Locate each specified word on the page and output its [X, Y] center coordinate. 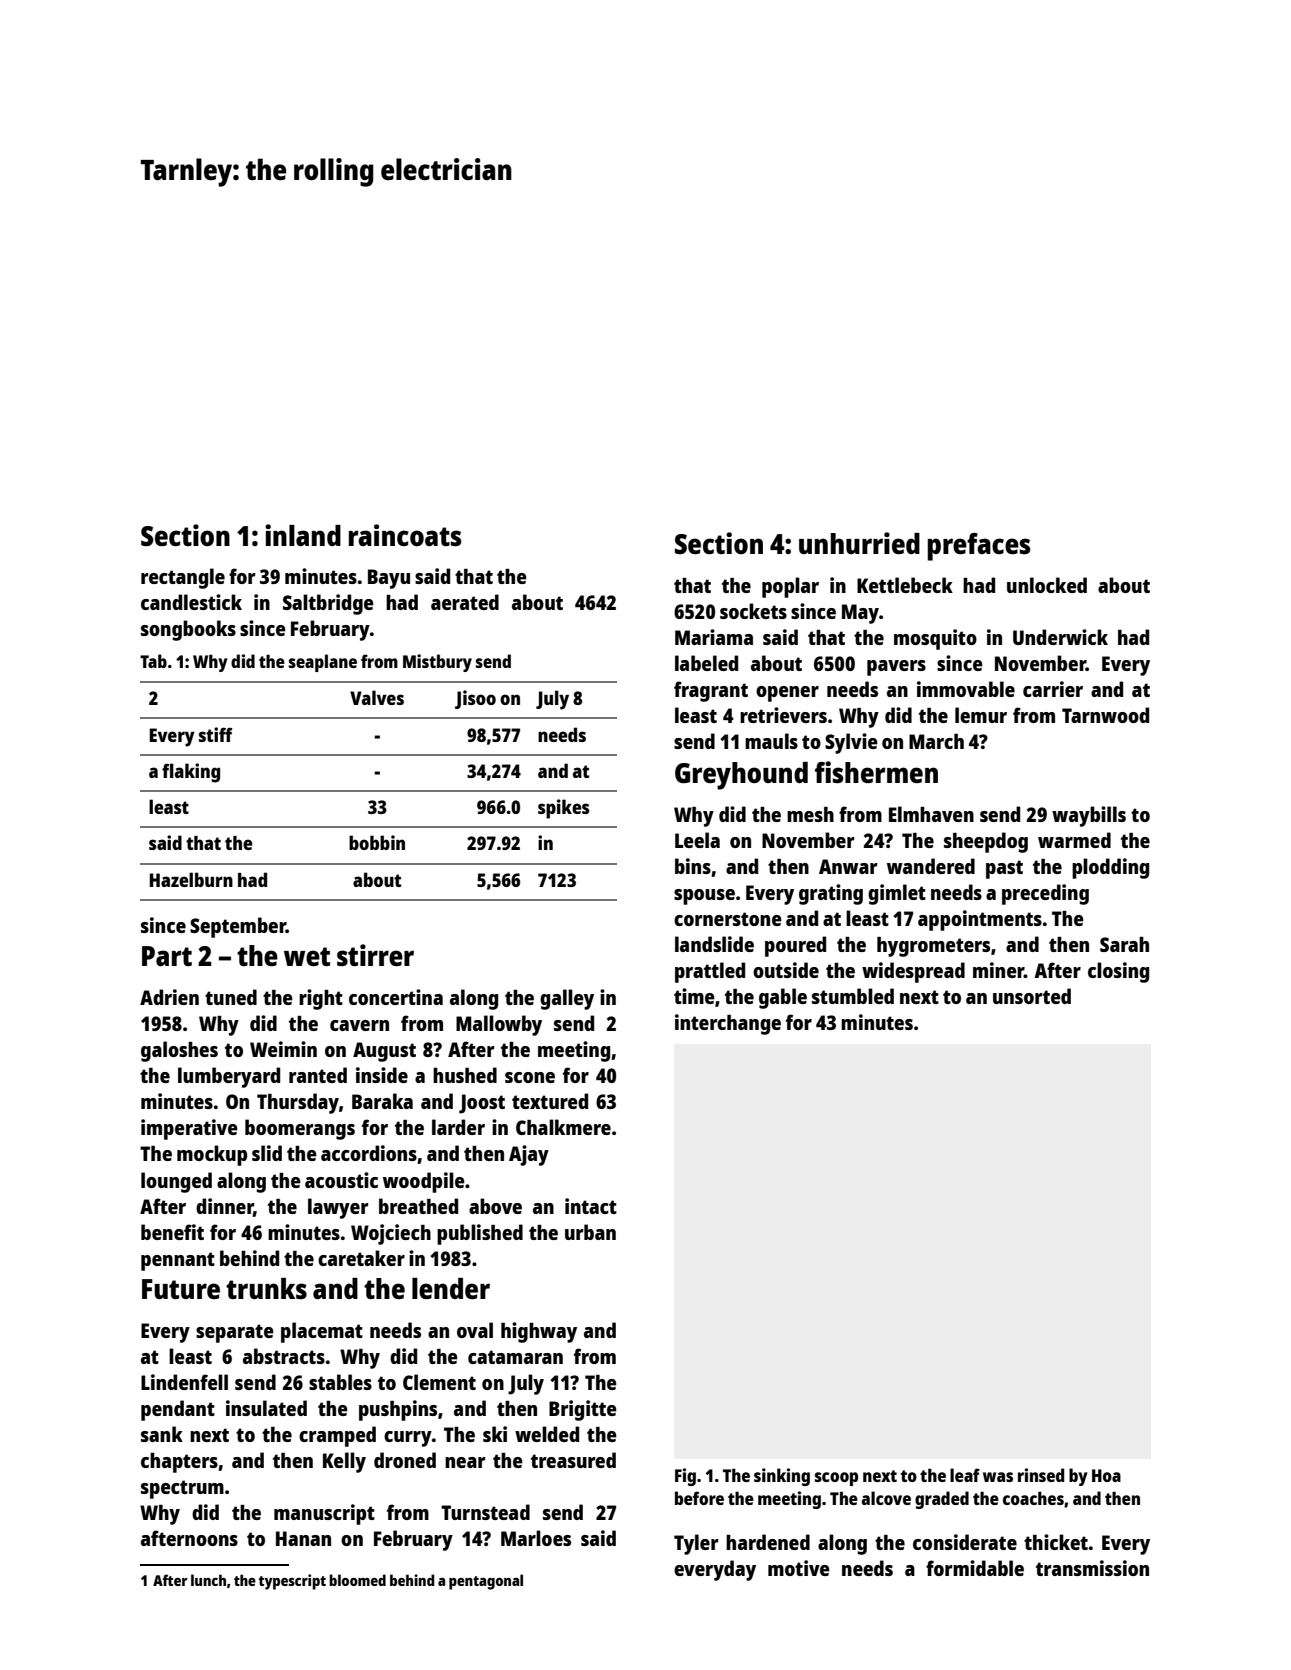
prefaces [979, 547]
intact [591, 1206]
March [936, 741]
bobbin [377, 842]
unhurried [859, 543]
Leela [697, 840]
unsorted [1032, 996]
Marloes [536, 1538]
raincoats [405, 535]
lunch [208, 1580]
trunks [266, 1288]
